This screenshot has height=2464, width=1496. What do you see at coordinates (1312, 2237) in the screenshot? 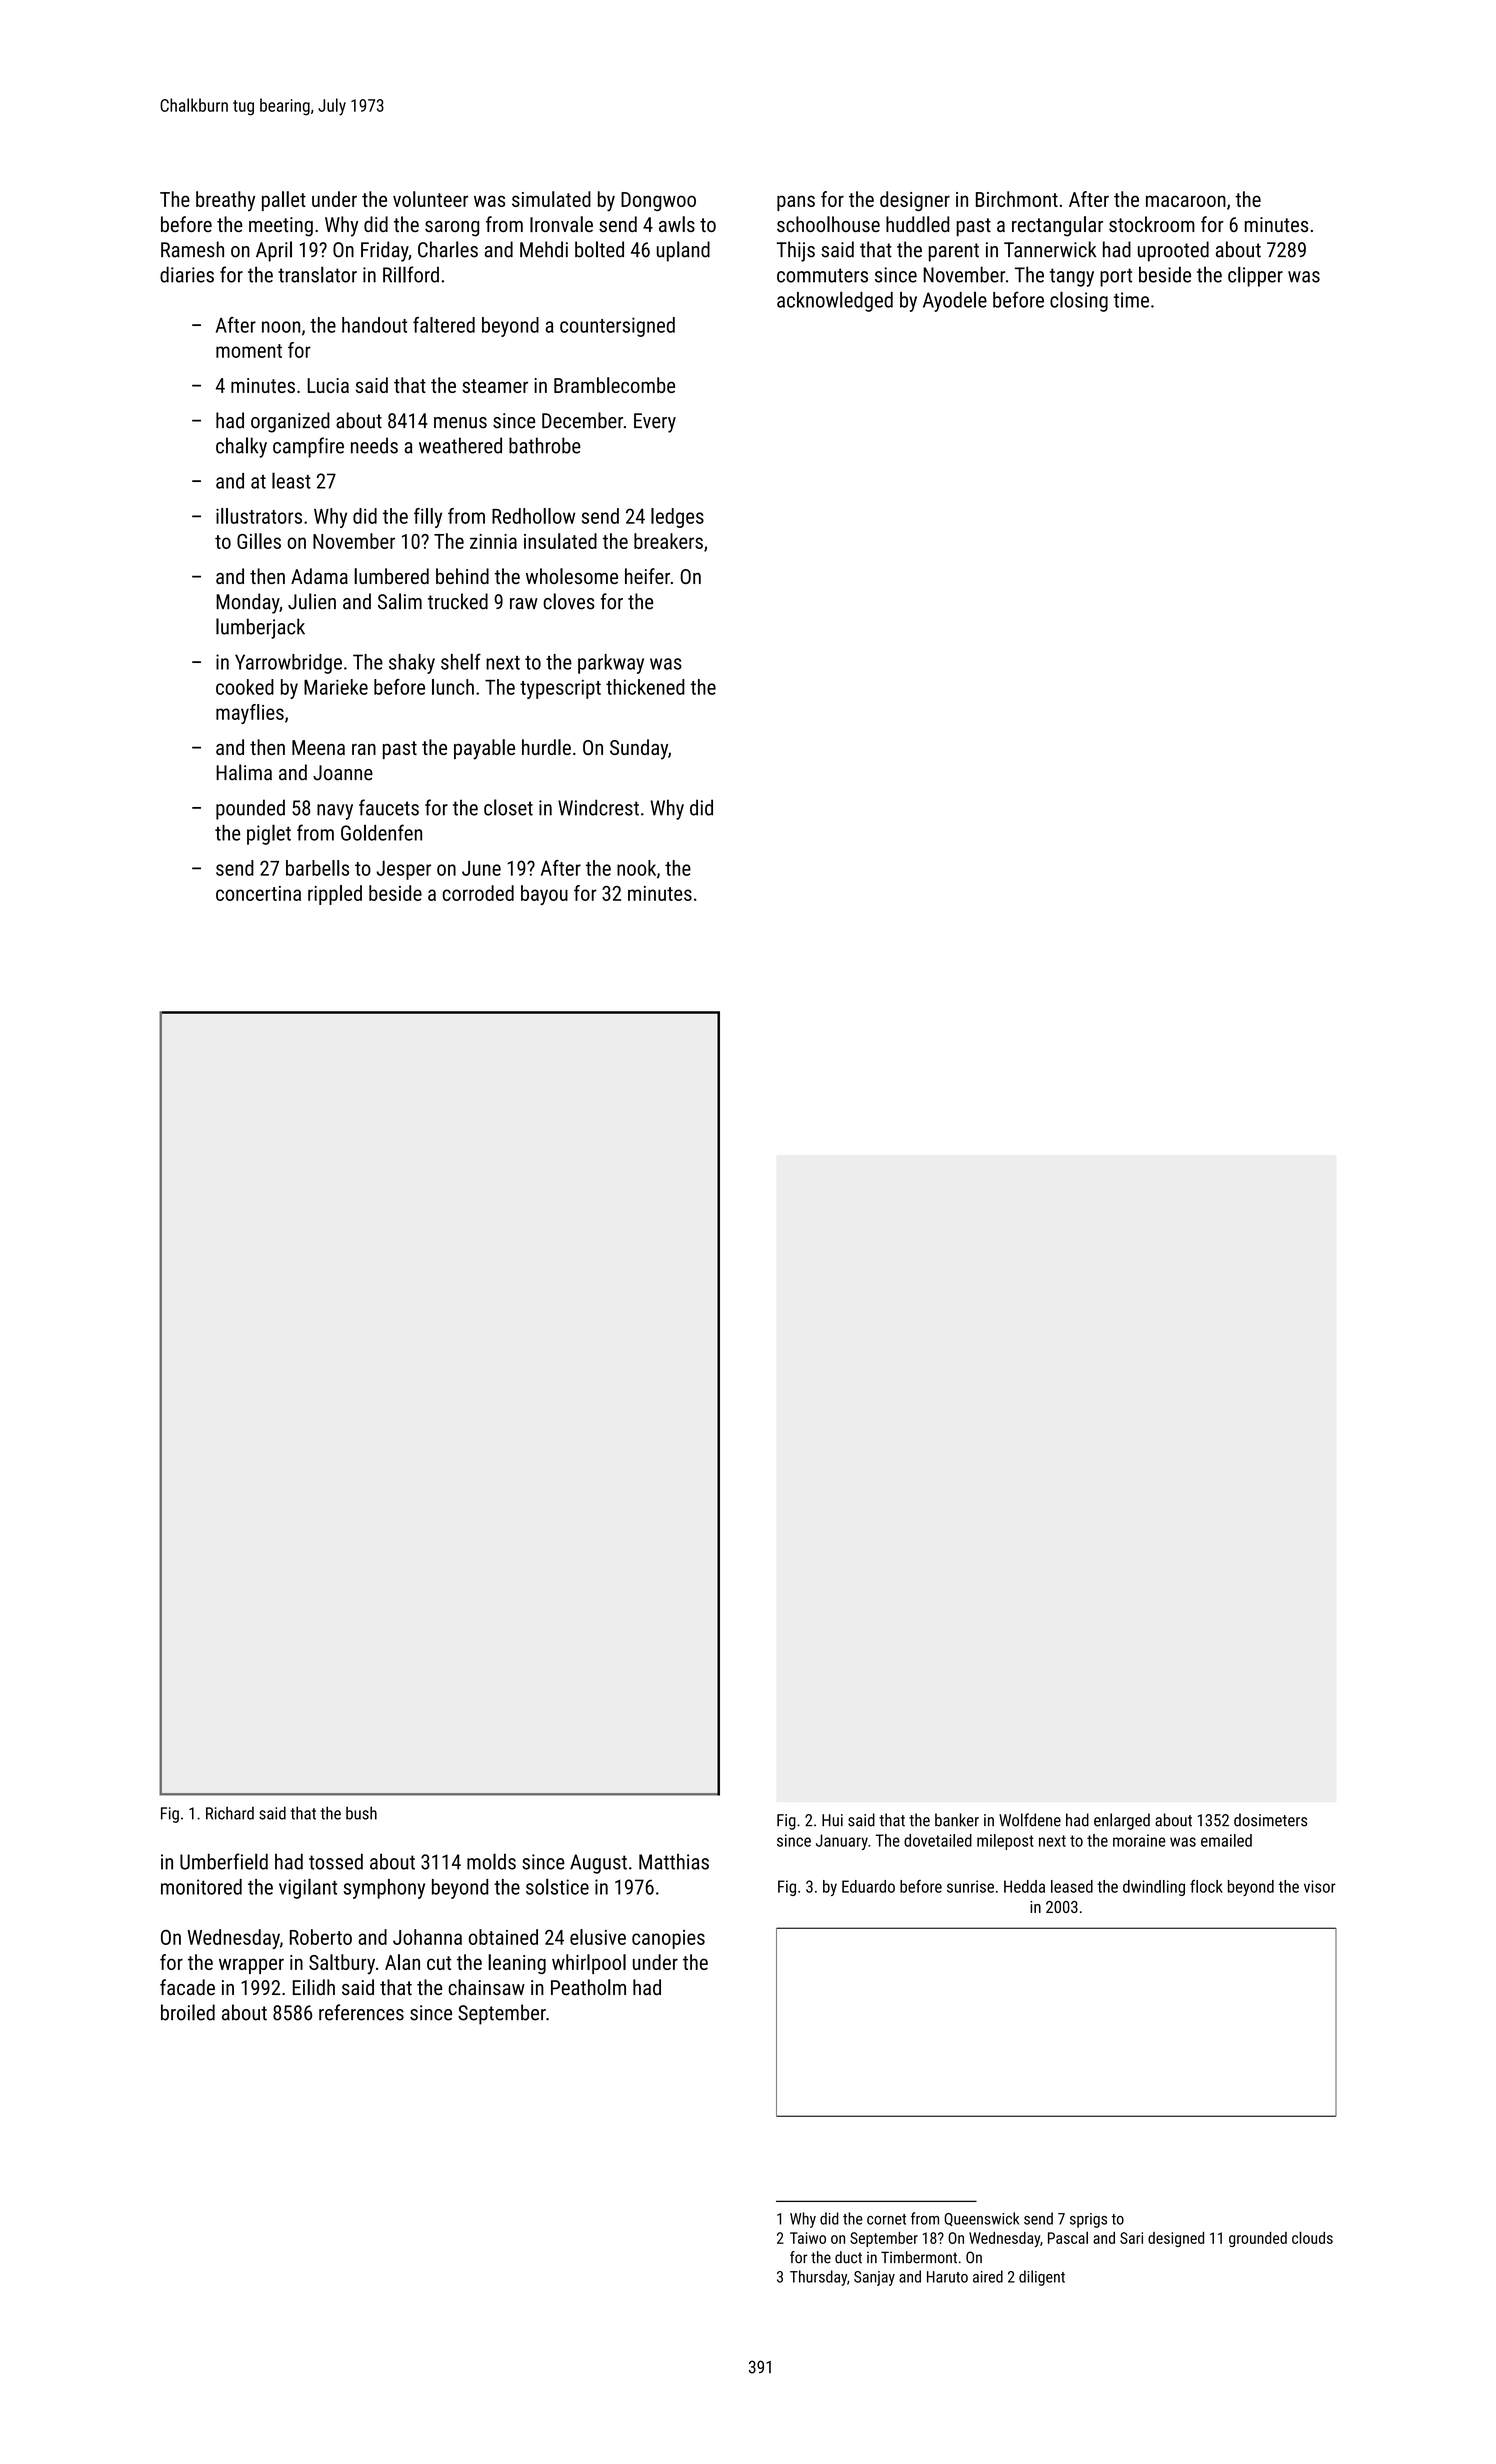
I see `clouds` at bounding box center [1312, 2237].
